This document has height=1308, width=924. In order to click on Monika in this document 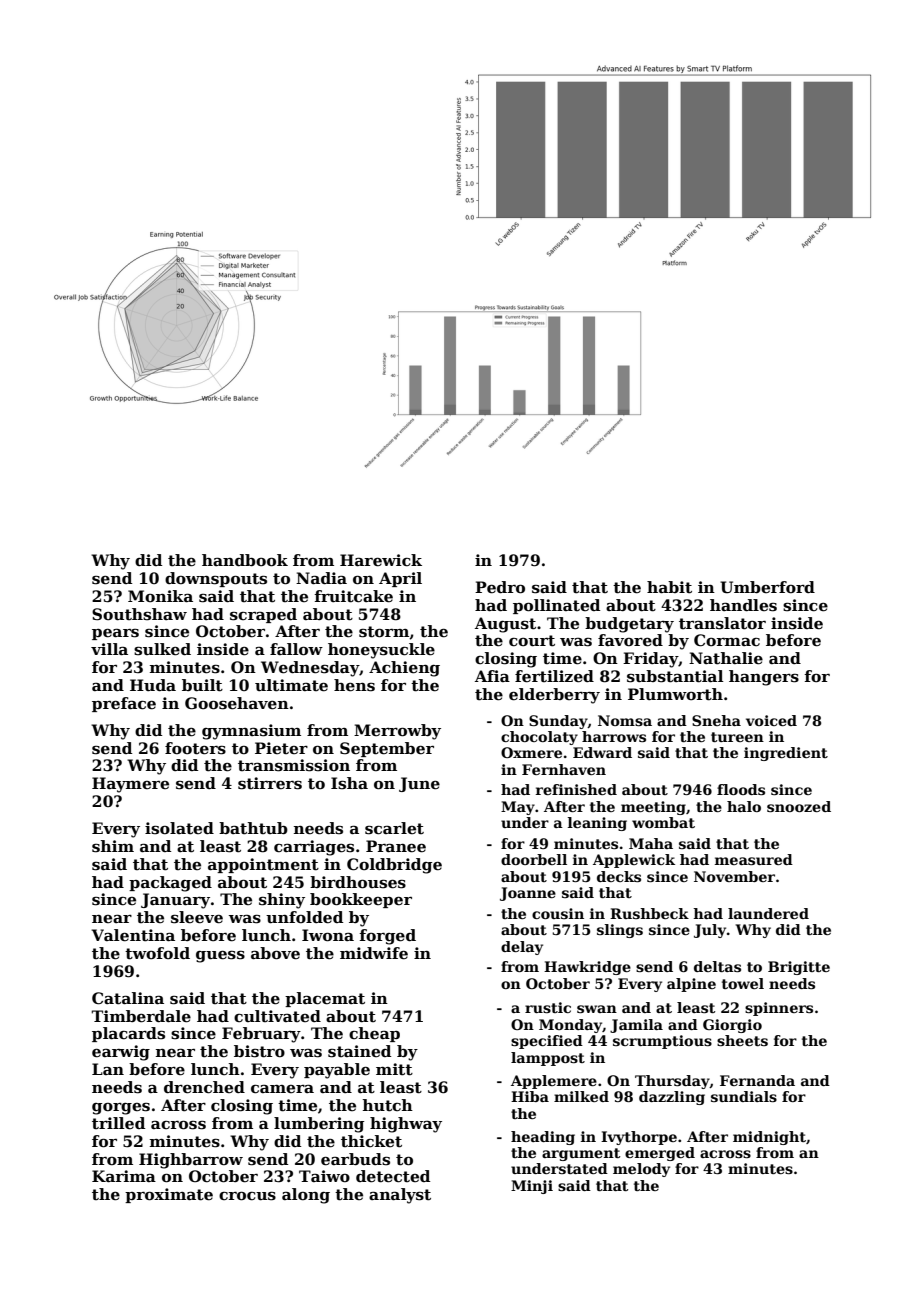, I will do `click(160, 596)`.
